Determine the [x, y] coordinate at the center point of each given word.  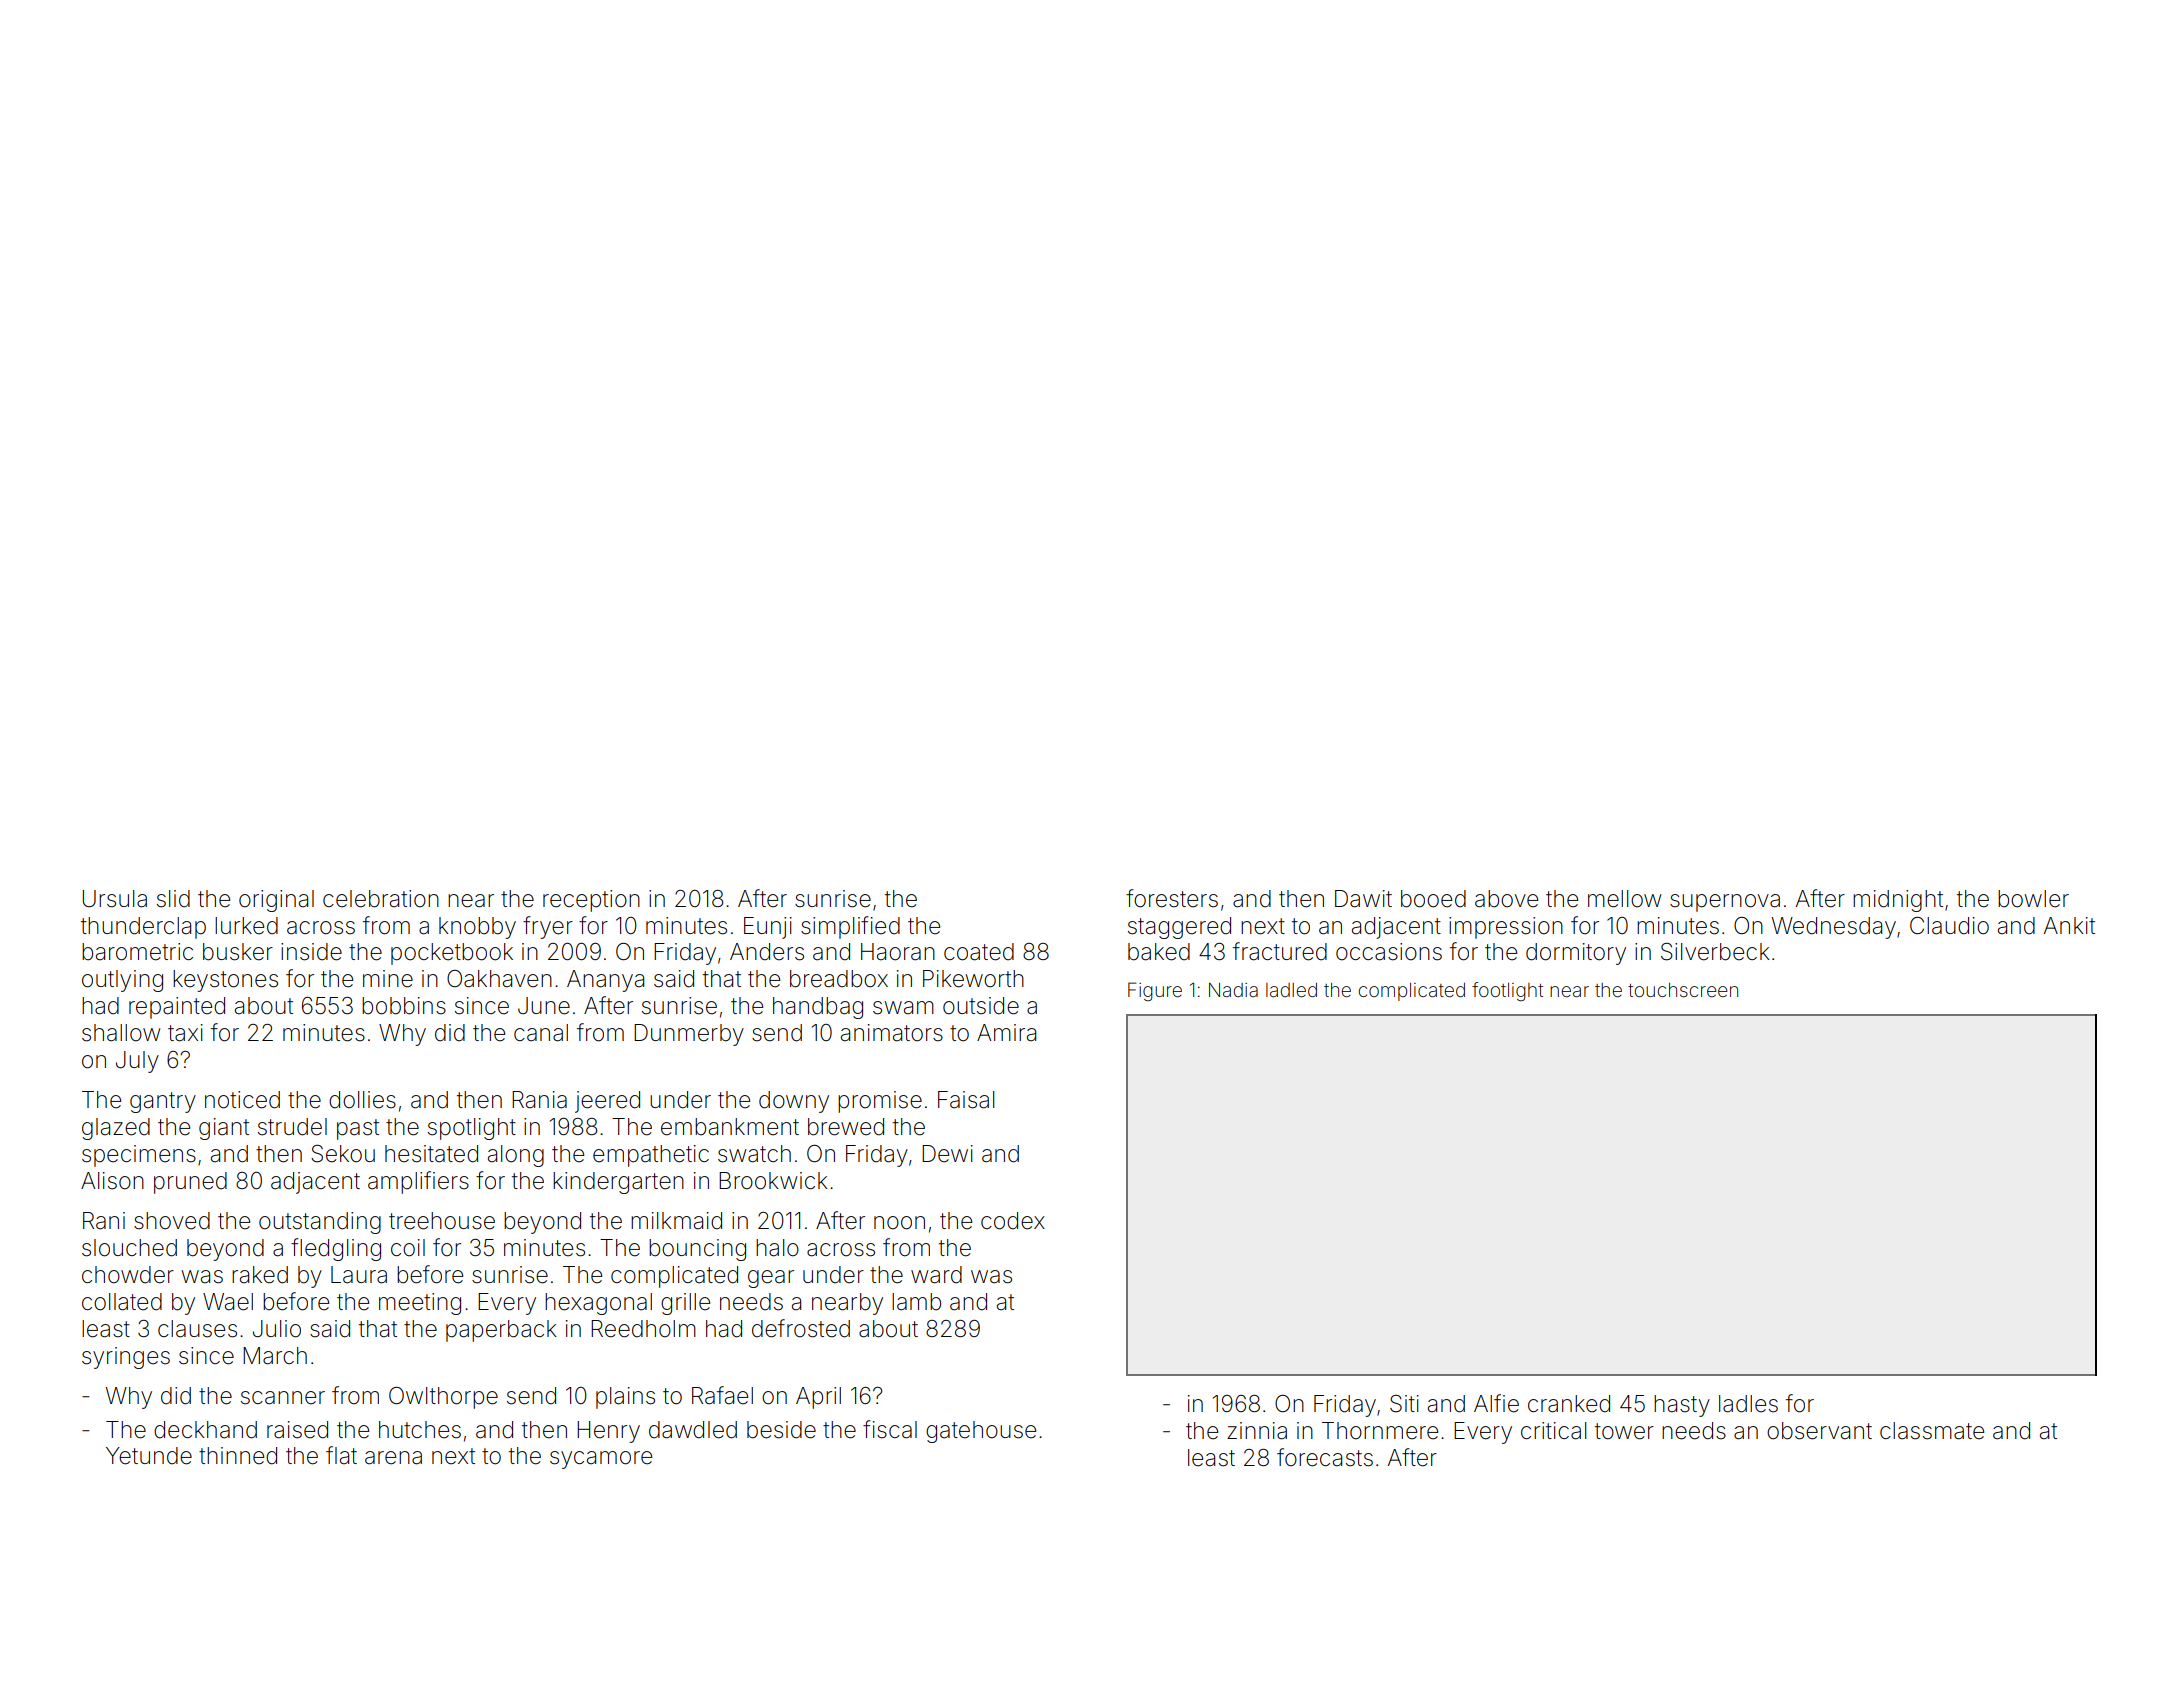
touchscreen [1683, 990]
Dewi [947, 1154]
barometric [137, 952]
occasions [1389, 952]
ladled [1291, 990]
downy [794, 1102]
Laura [359, 1275]
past [358, 1129]
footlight [1507, 991]
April [818, 1398]
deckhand [205, 1430]
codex [1013, 1221]
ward [936, 1275]
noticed [242, 1100]
